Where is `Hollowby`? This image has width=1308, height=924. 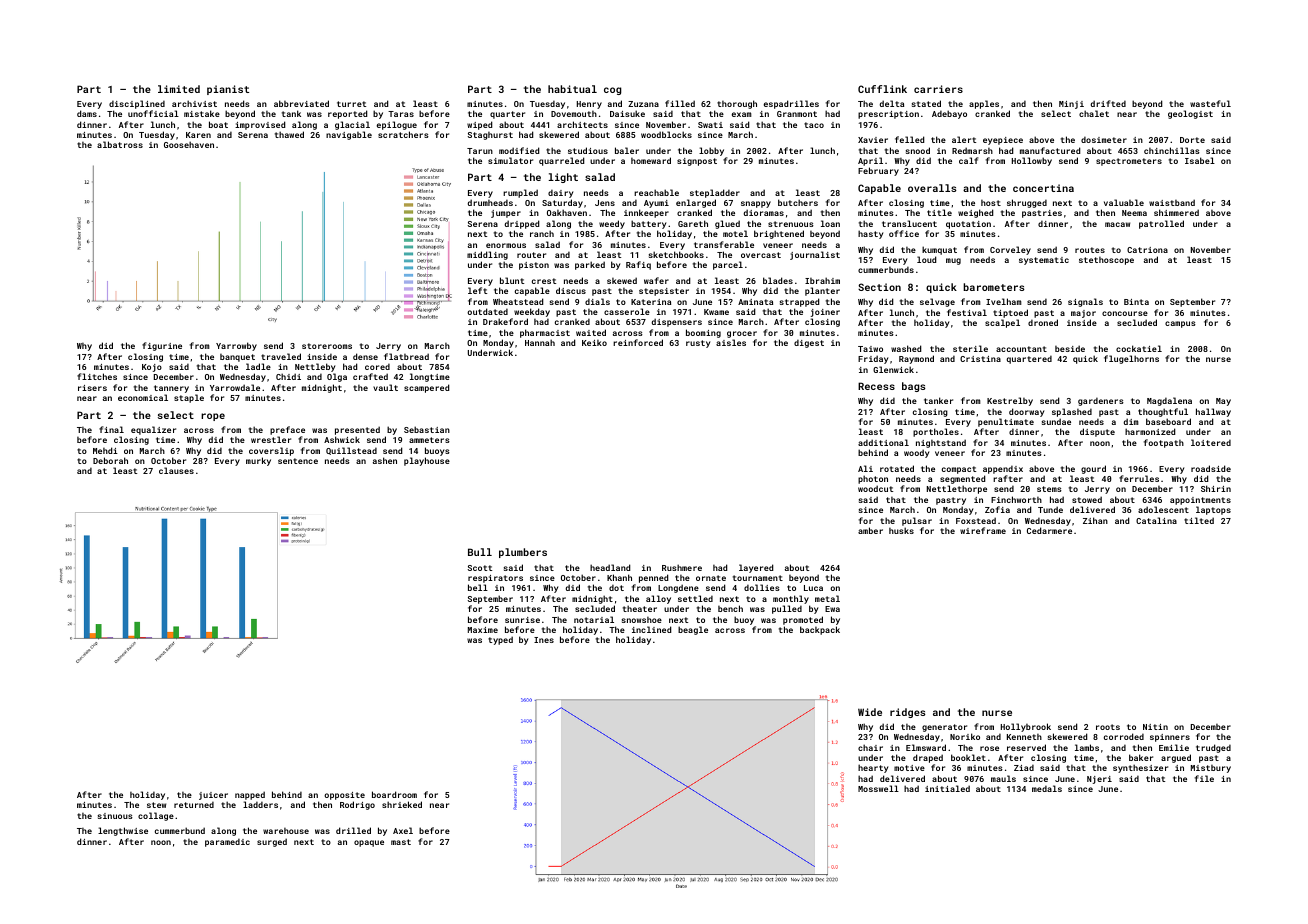
Hollowby is located at coordinates (1032, 161).
